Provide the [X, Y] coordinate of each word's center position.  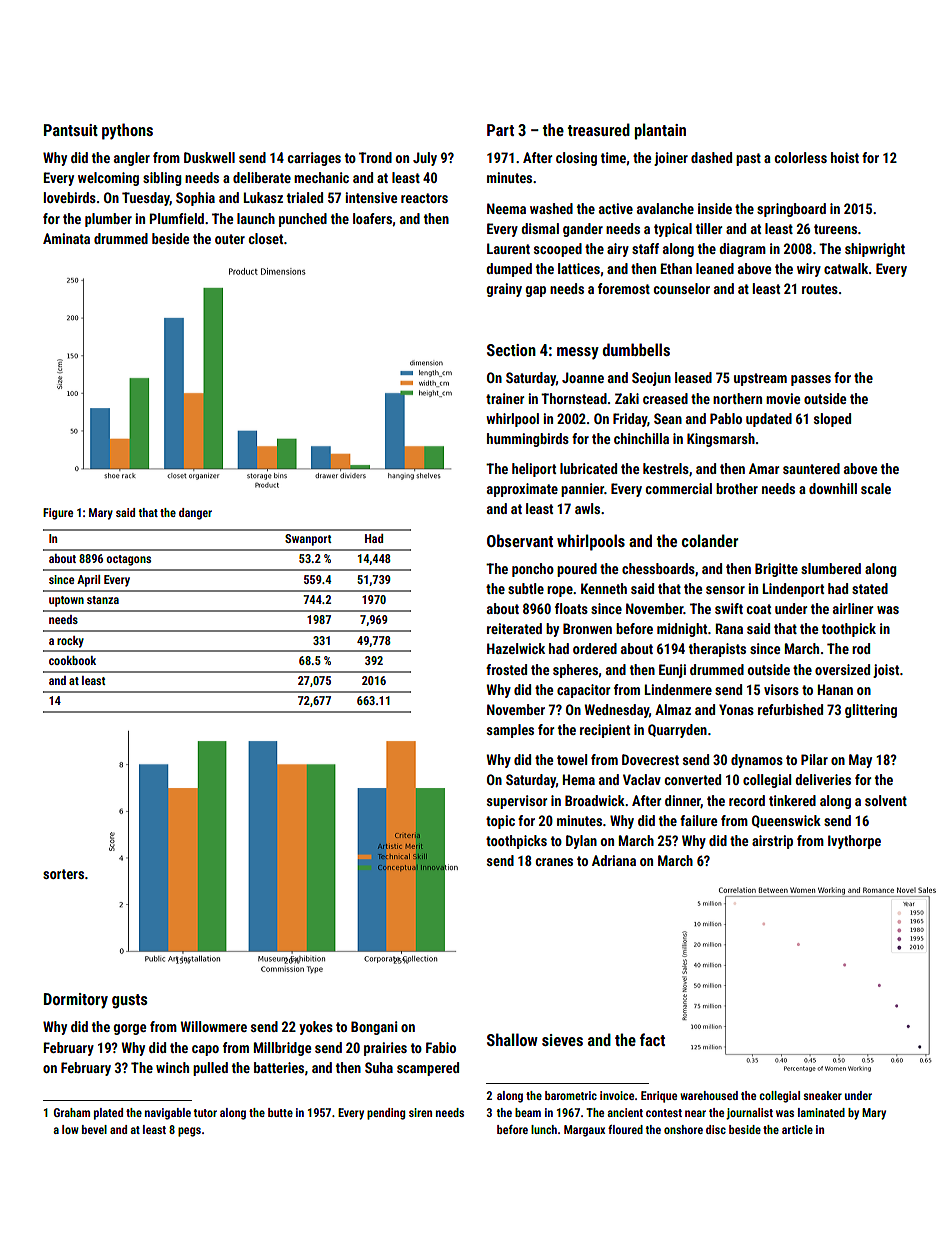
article [797, 1129]
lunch [544, 1129]
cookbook [72, 660]
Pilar [814, 759]
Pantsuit [71, 130]
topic [500, 822]
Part [500, 130]
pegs [189, 1132]
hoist [845, 157]
